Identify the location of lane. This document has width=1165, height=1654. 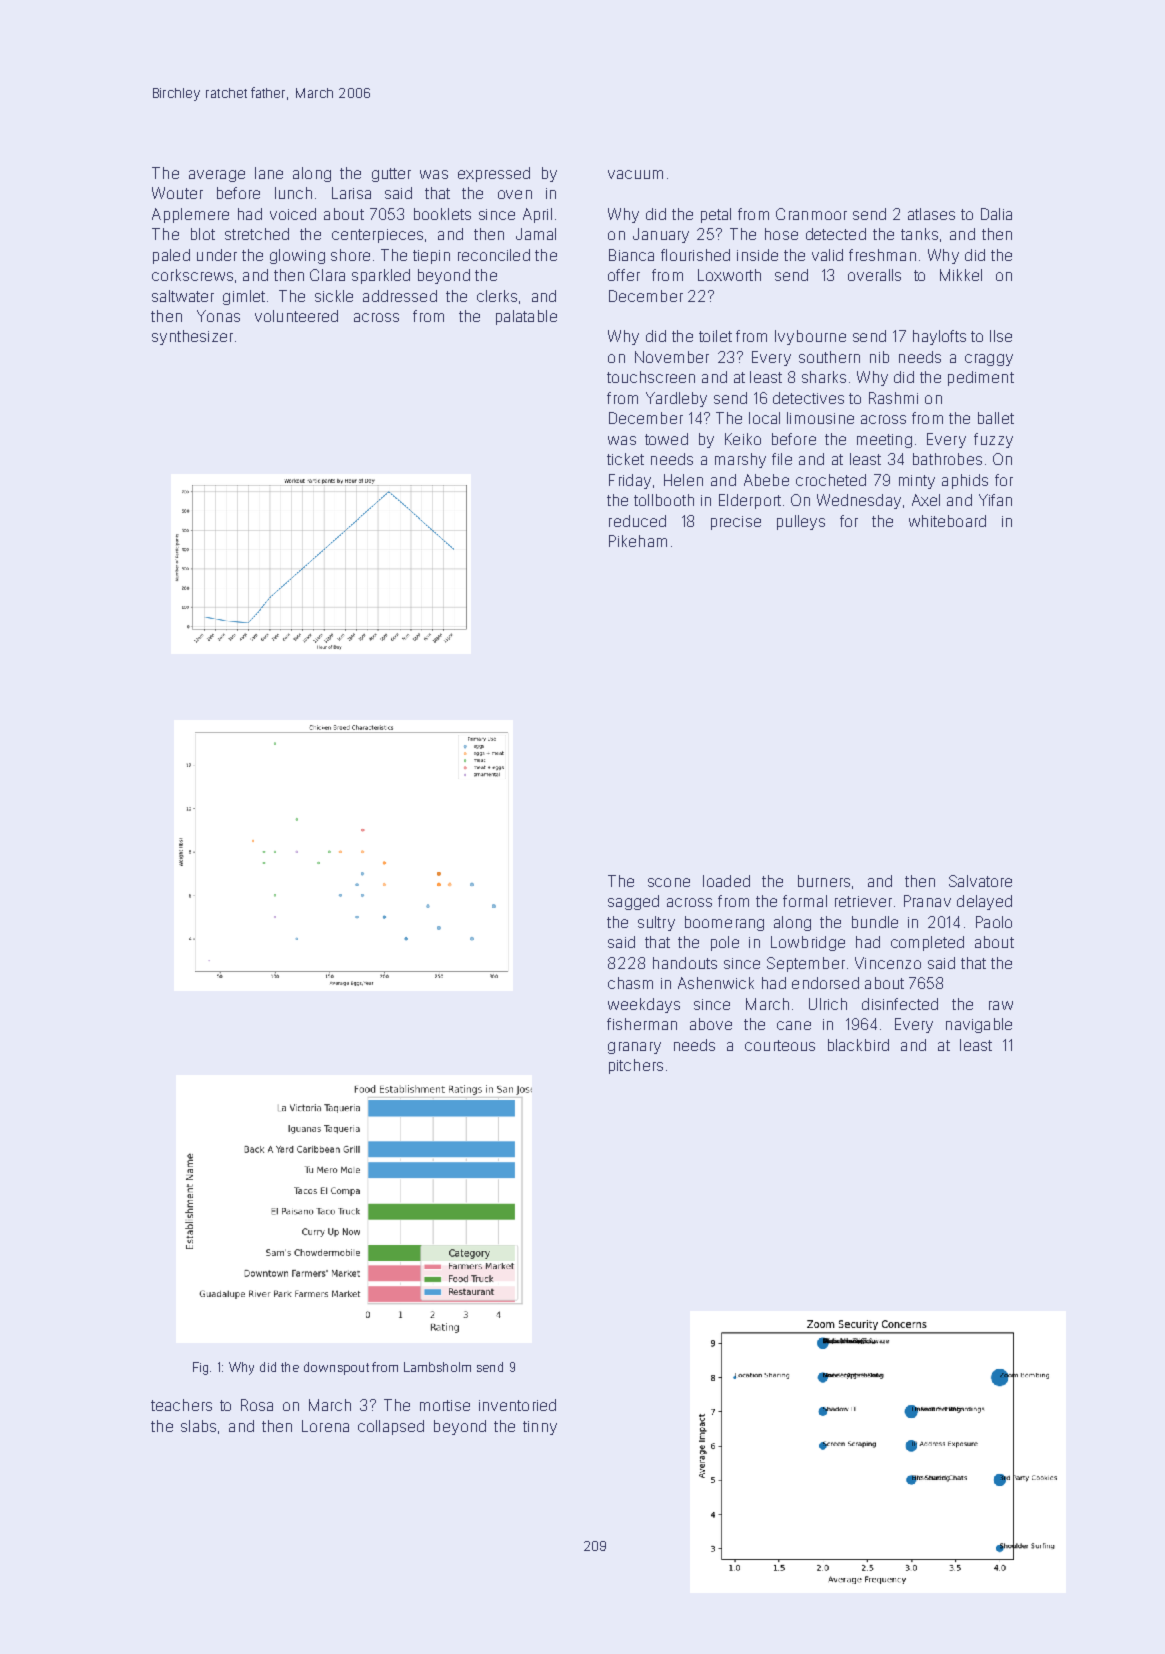
(269, 173).
